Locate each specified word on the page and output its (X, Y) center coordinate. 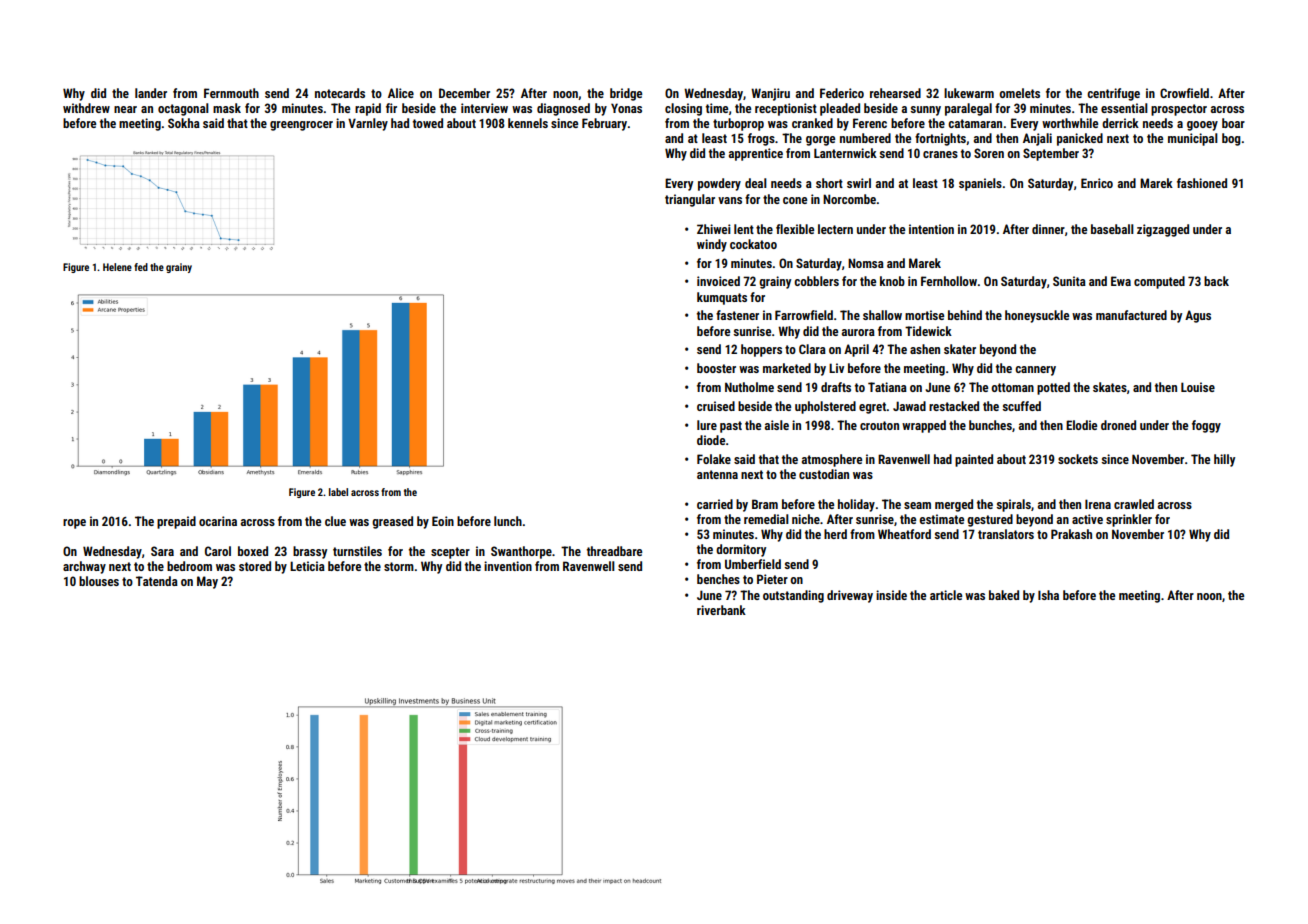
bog (1231, 139)
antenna (717, 474)
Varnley (368, 124)
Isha (1048, 595)
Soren (989, 153)
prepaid (176, 522)
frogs (761, 139)
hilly (1224, 460)
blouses (99, 581)
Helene (117, 267)
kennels (528, 123)
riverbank (721, 610)
